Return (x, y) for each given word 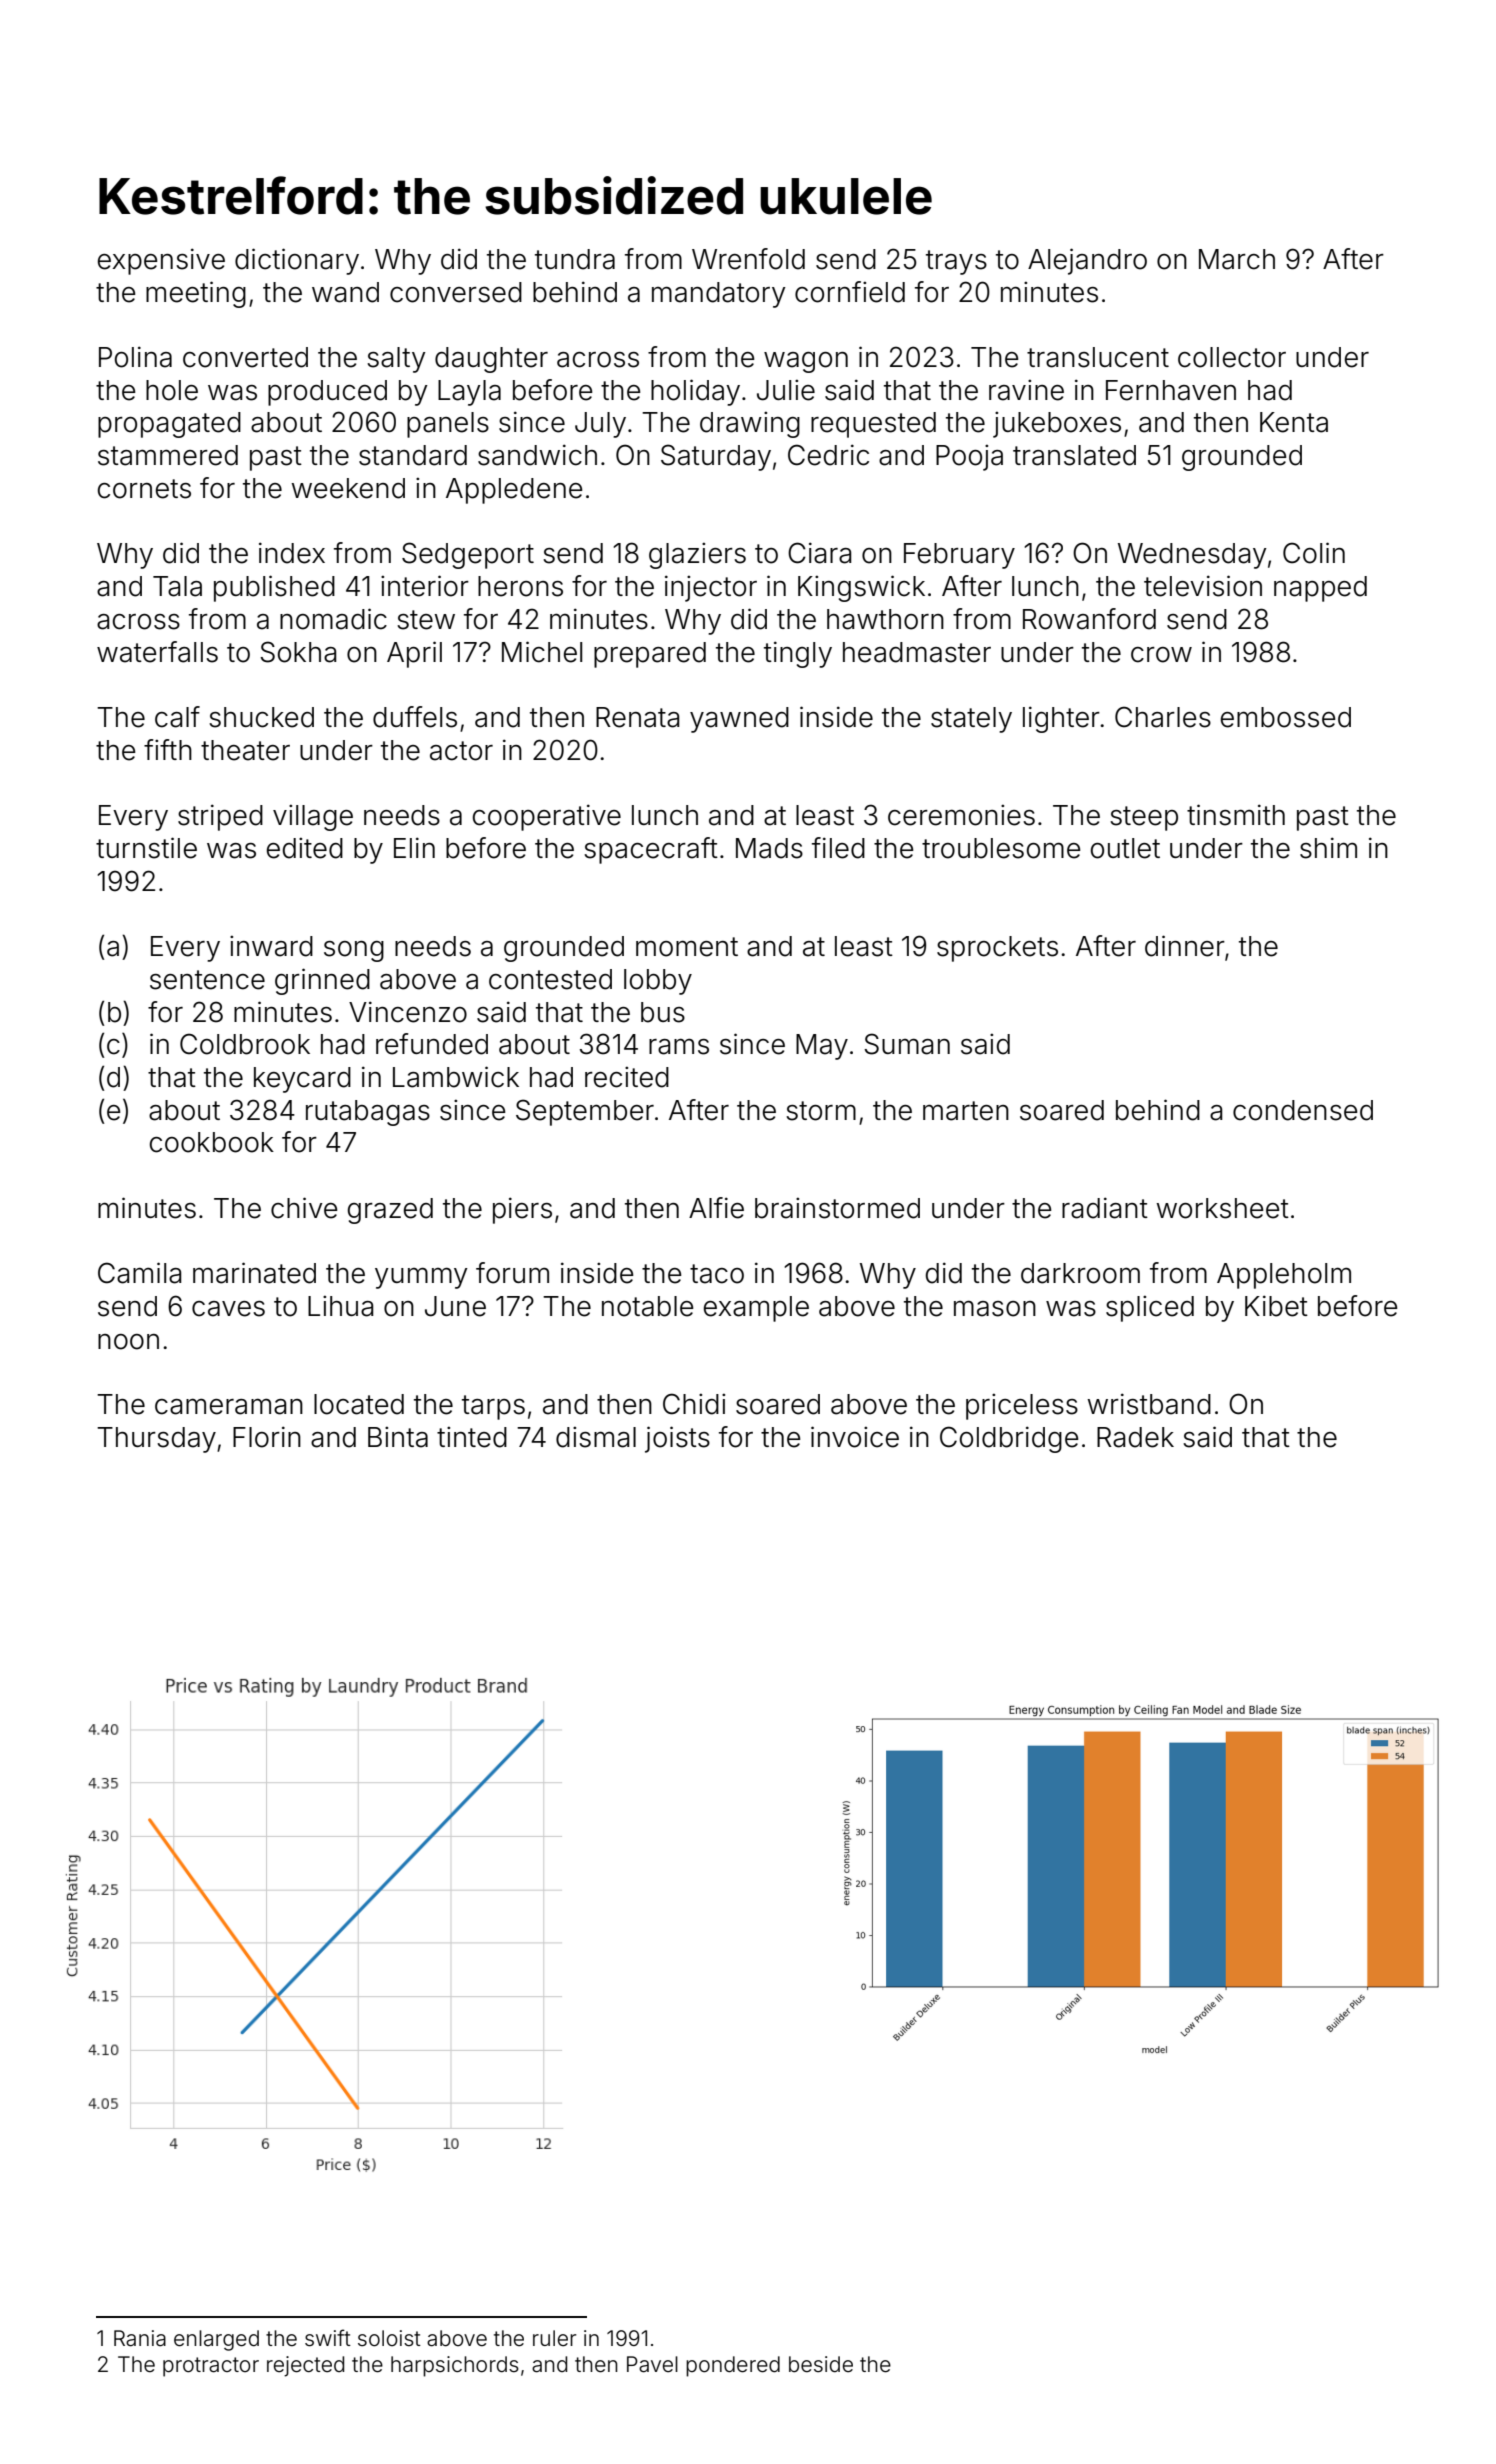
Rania (140, 2338)
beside (821, 2364)
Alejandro (1087, 261)
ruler (554, 2338)
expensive (161, 261)
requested (873, 425)
